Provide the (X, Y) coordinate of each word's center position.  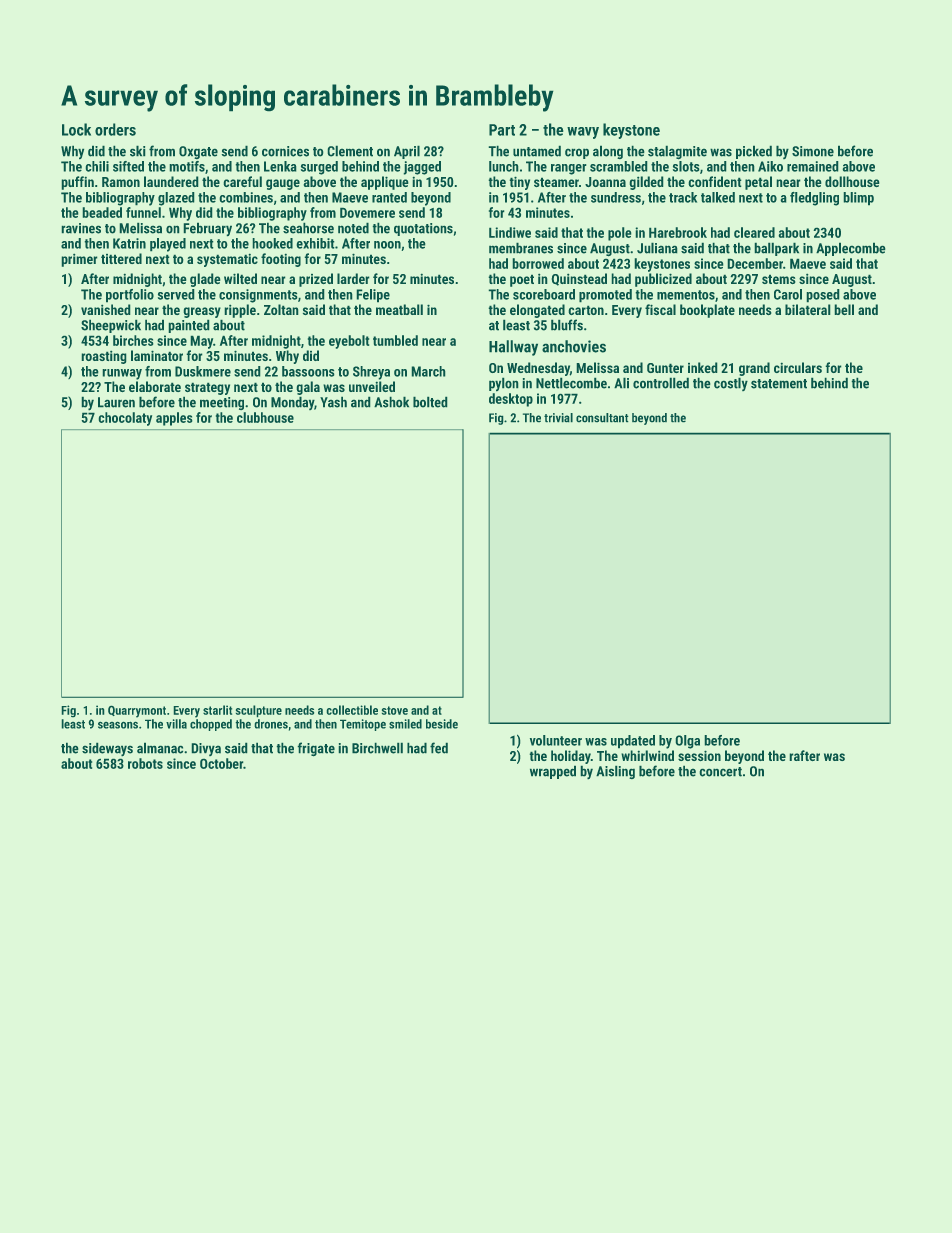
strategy (207, 388)
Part (502, 130)
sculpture (259, 711)
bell (844, 309)
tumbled (395, 340)
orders (115, 129)
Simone (813, 151)
